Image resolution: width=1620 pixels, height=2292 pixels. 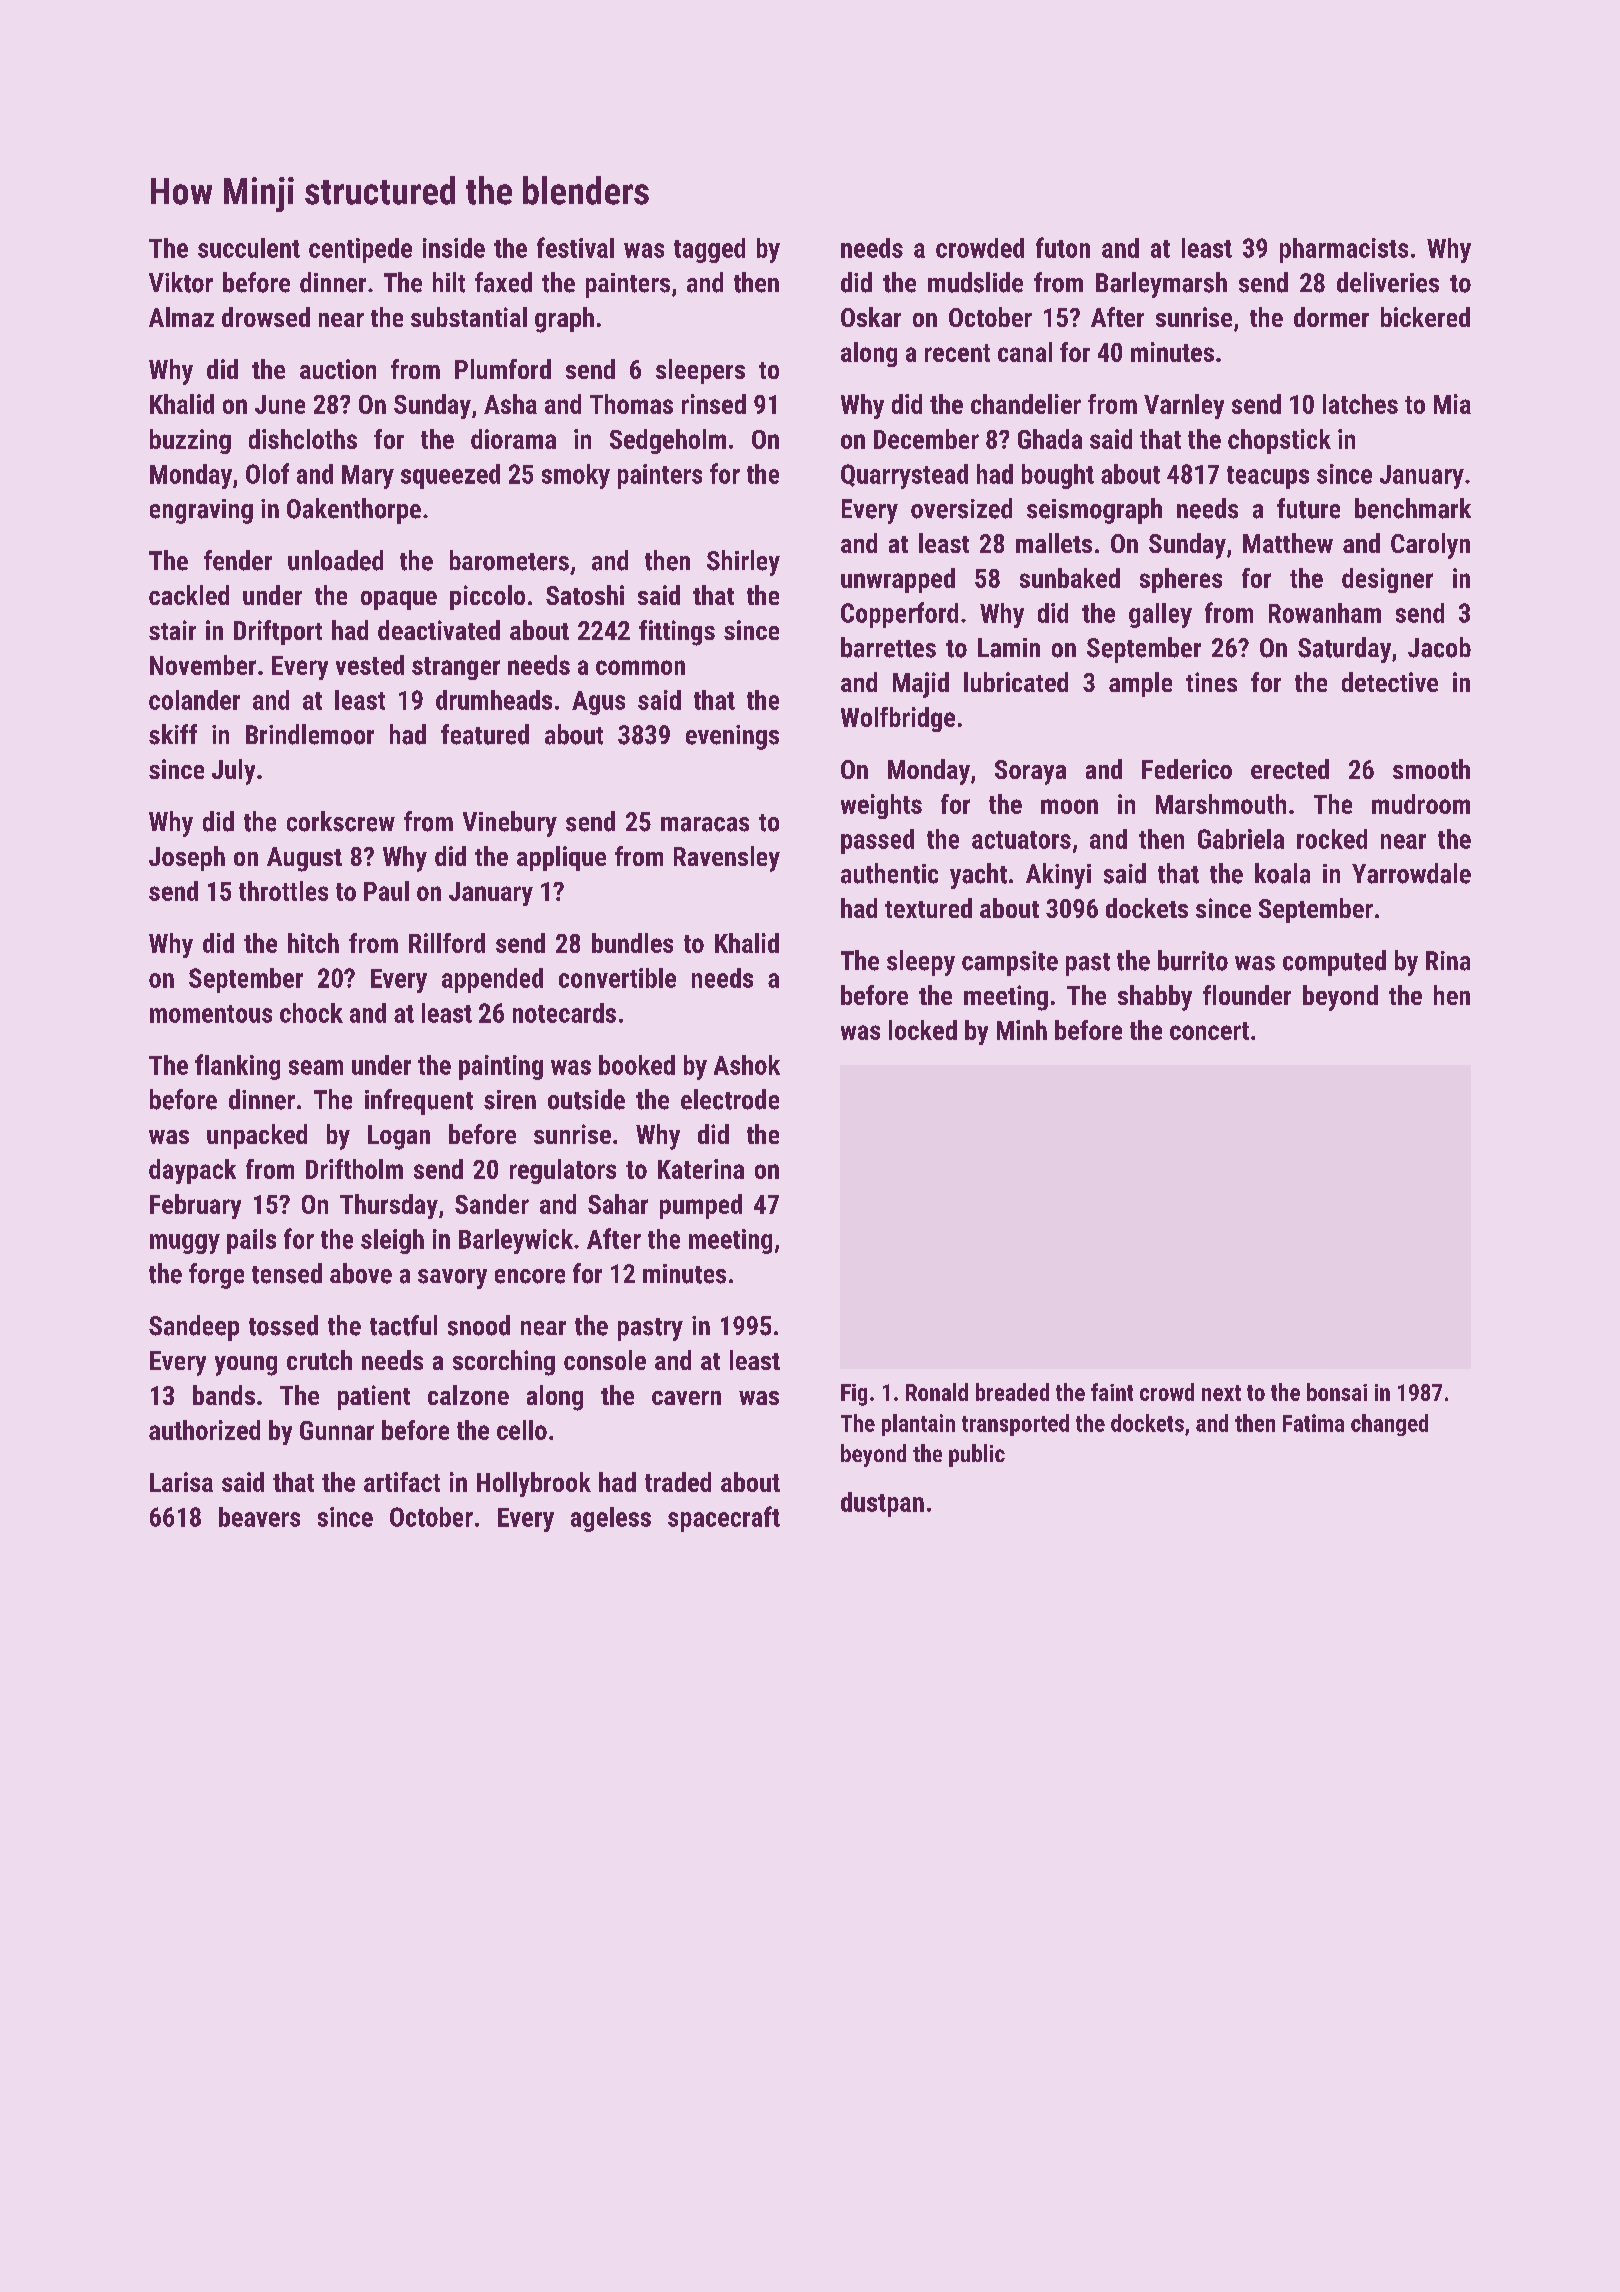 I want to click on daypack, so click(x=192, y=1171).
